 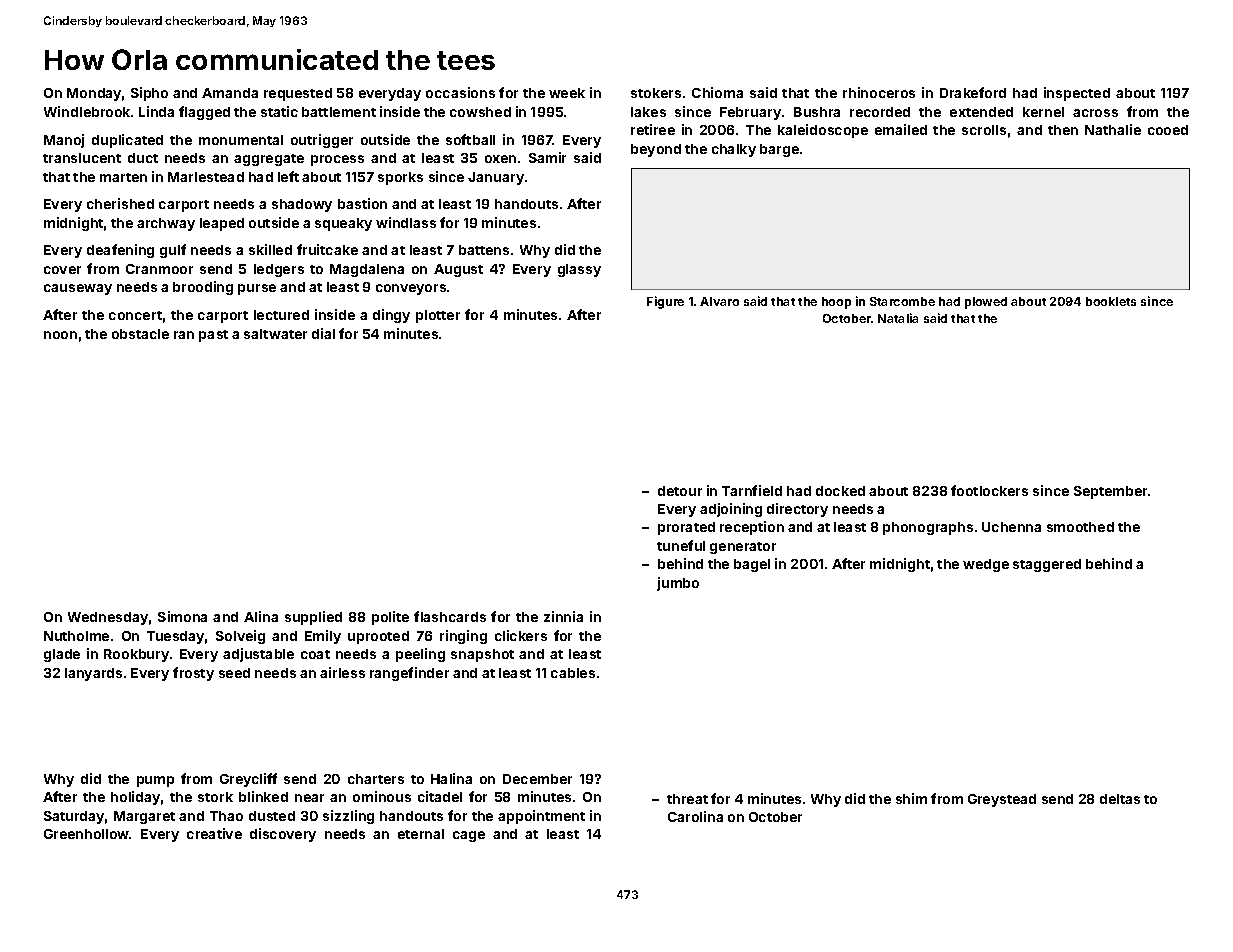 I want to click on detour, so click(x=680, y=491).
